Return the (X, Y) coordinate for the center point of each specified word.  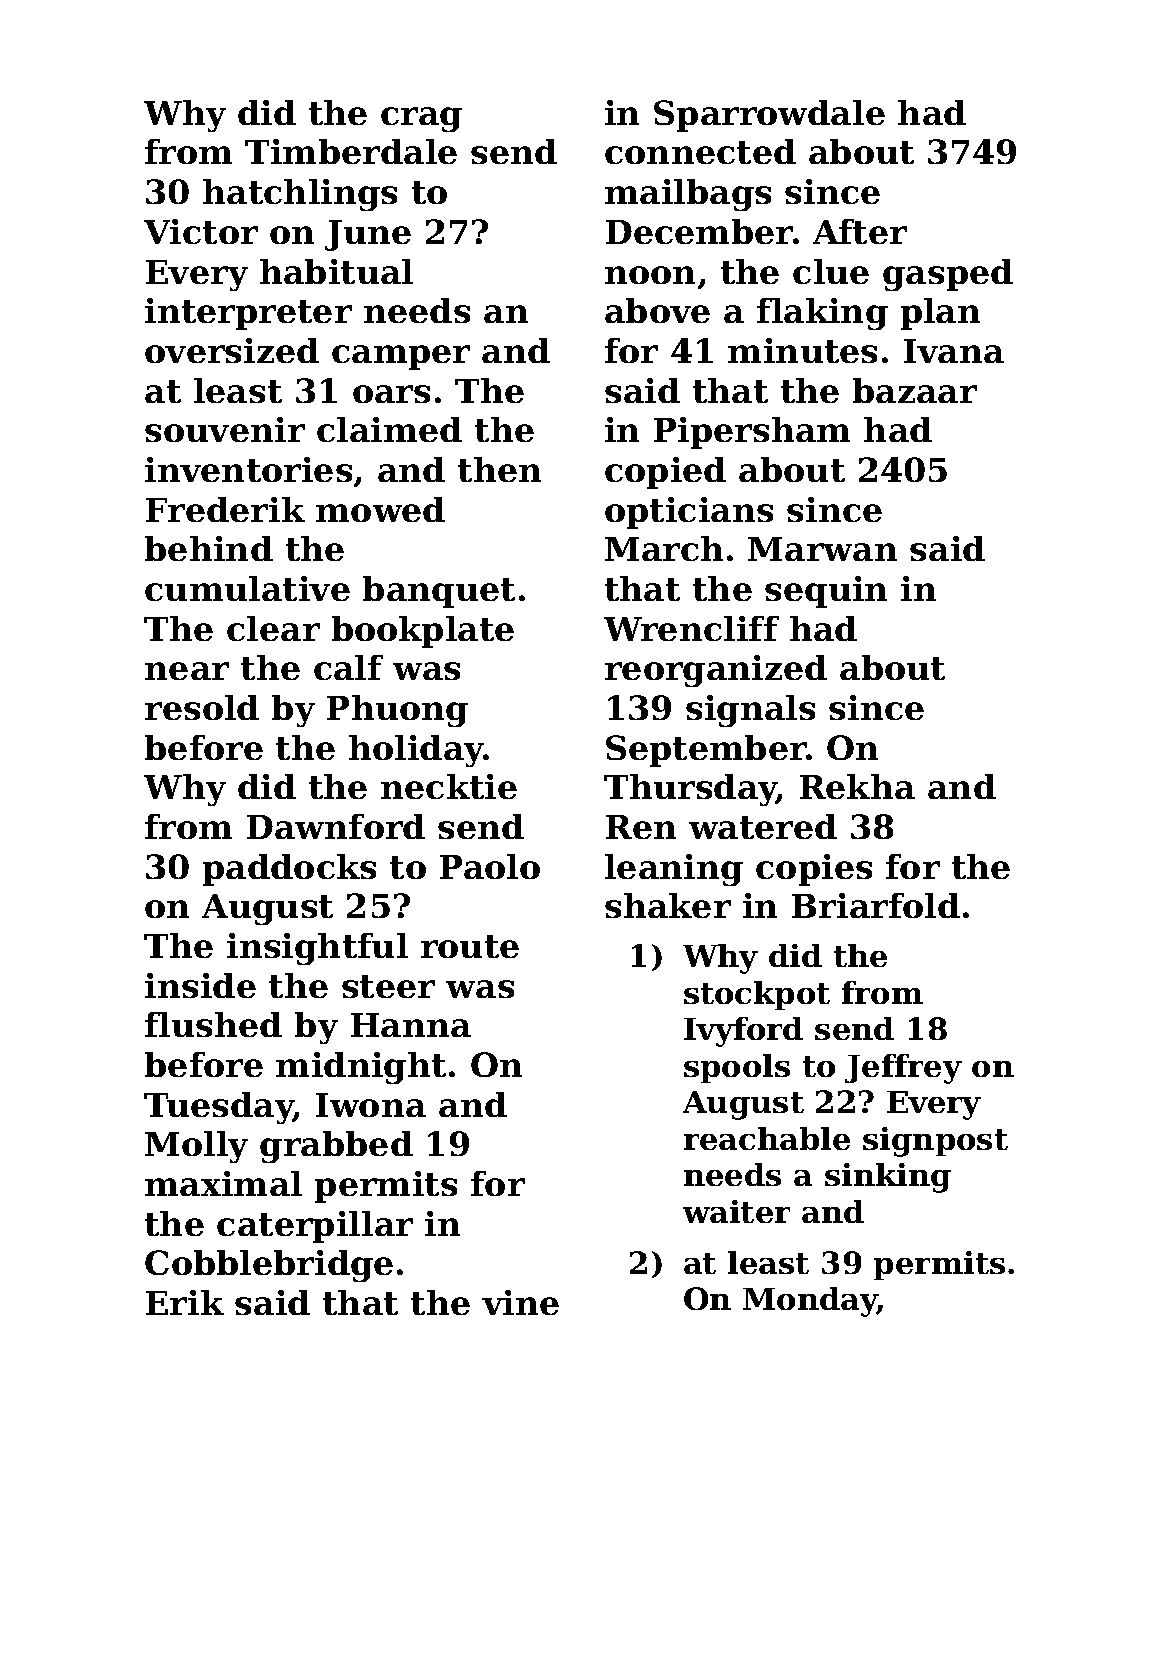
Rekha (857, 786)
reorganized (716, 671)
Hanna (411, 1025)
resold (202, 707)
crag (421, 119)
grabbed (336, 1147)
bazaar (915, 390)
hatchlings (300, 195)
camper (401, 357)
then (499, 469)
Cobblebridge (269, 1266)
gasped (948, 275)
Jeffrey (903, 1069)
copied (665, 473)
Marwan (822, 549)
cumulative (247, 588)
